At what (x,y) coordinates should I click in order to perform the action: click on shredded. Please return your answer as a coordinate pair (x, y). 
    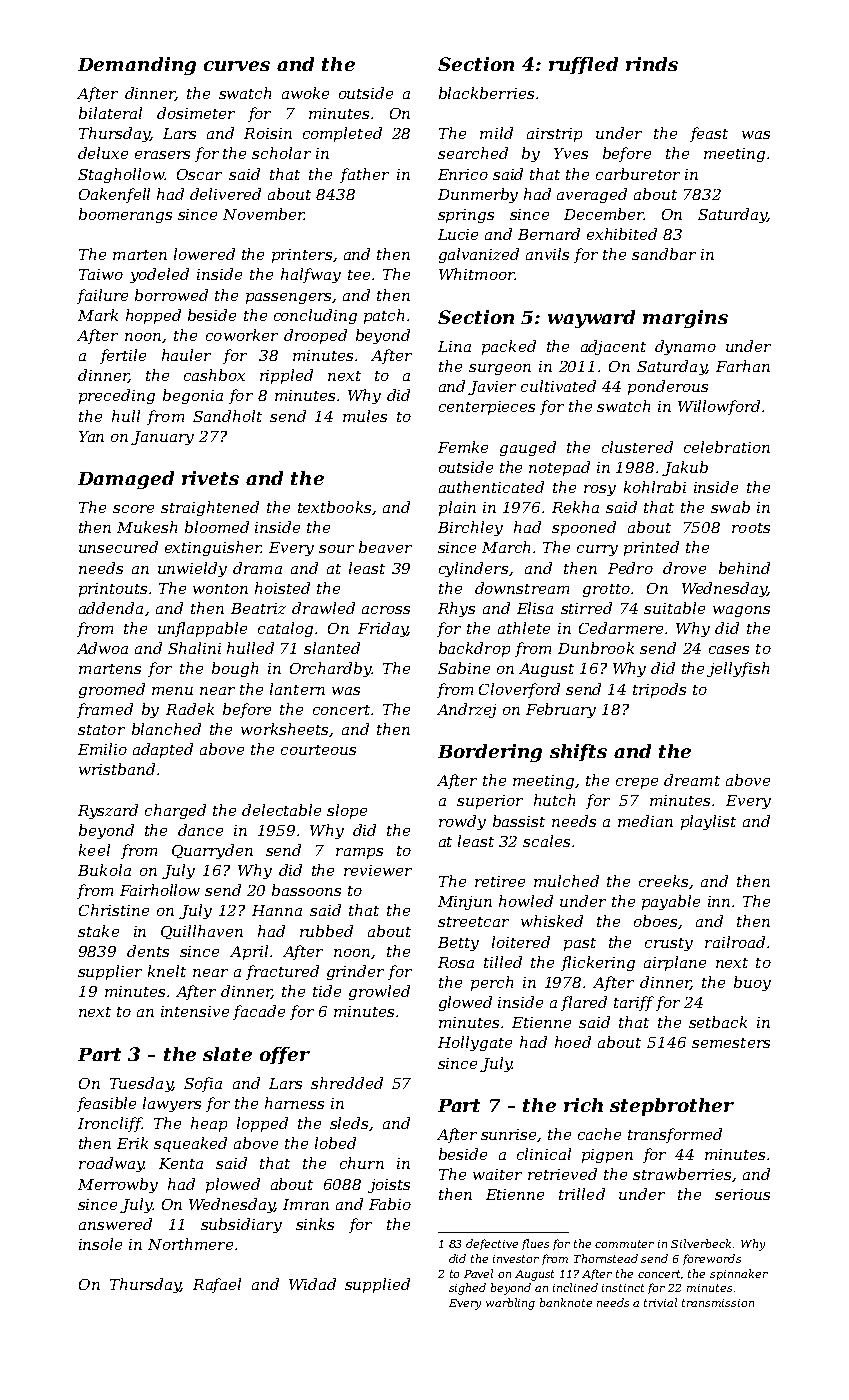
    Looking at the image, I should click on (347, 1083).
